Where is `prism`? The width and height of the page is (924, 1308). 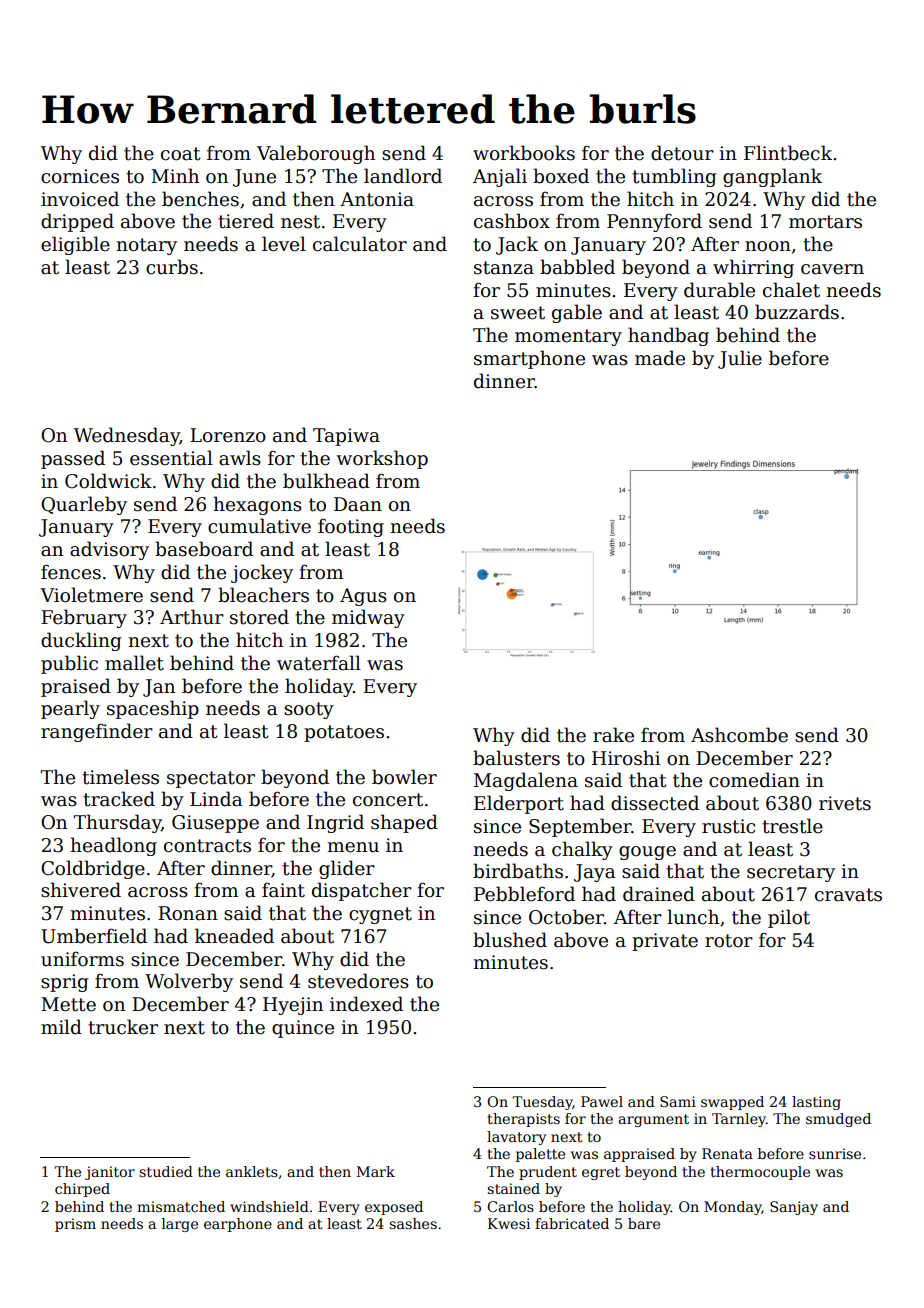
prism is located at coordinates (75, 1225).
